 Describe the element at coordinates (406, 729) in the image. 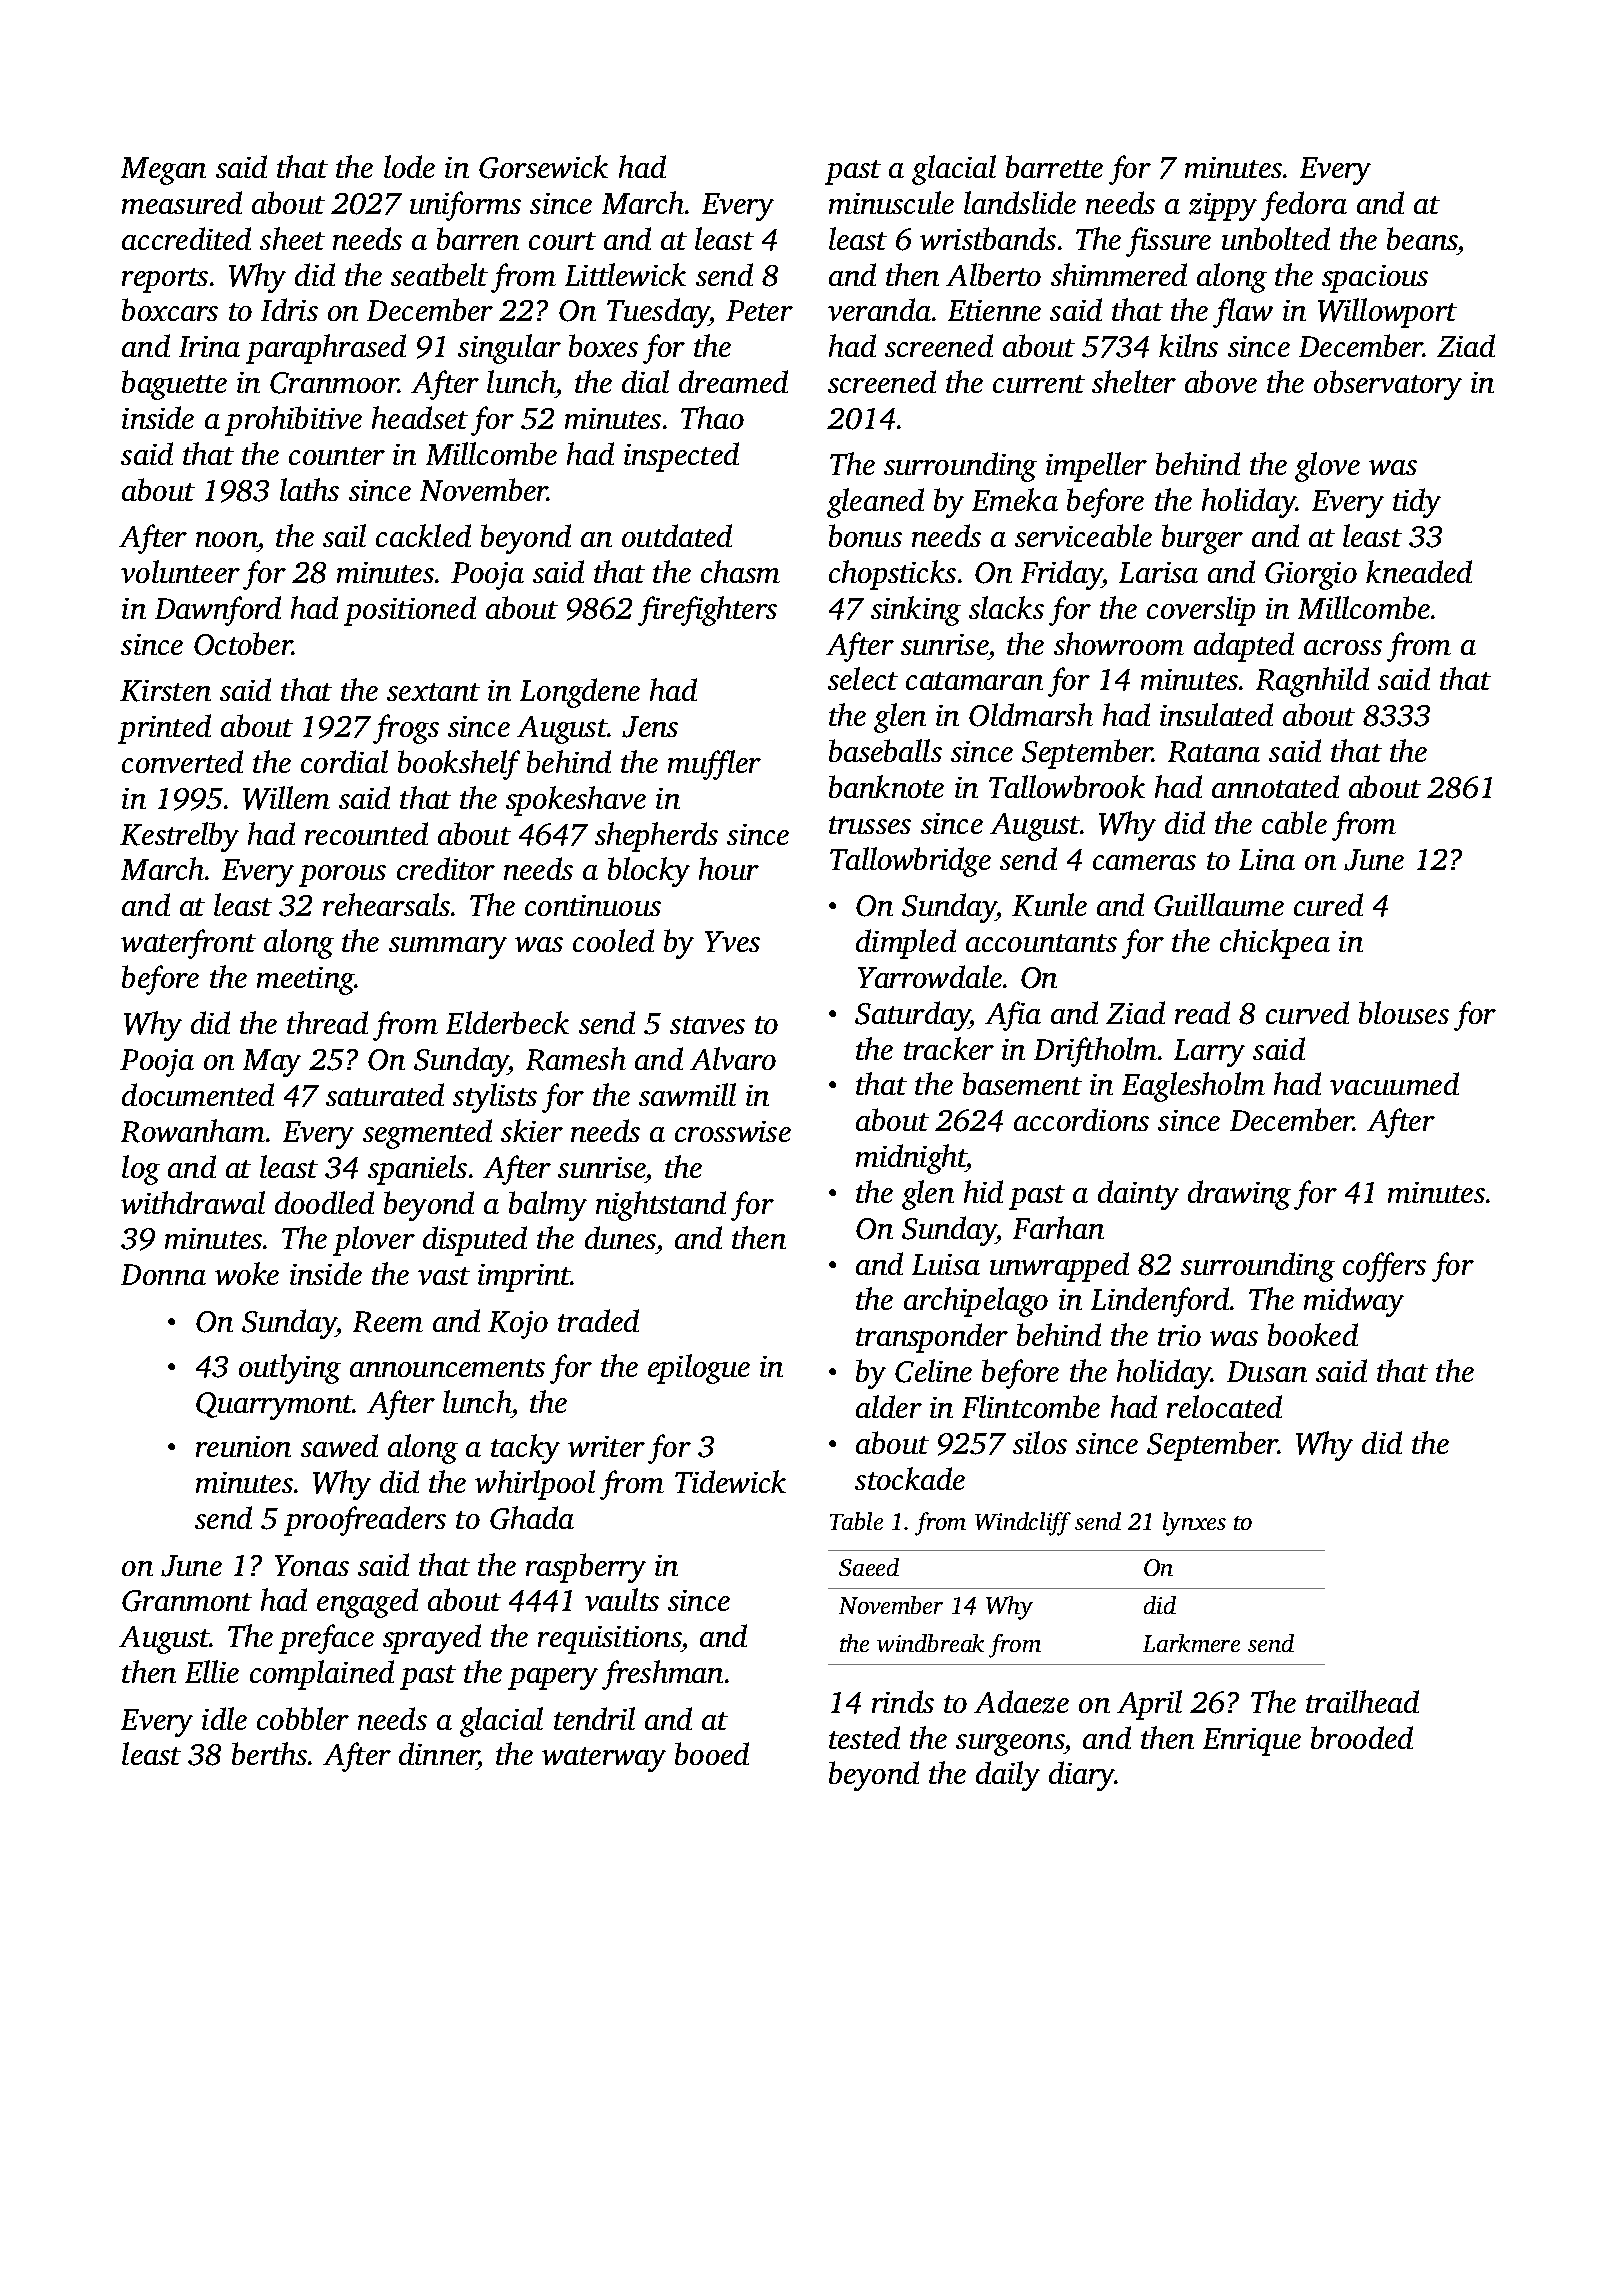

I see `frogs` at that location.
